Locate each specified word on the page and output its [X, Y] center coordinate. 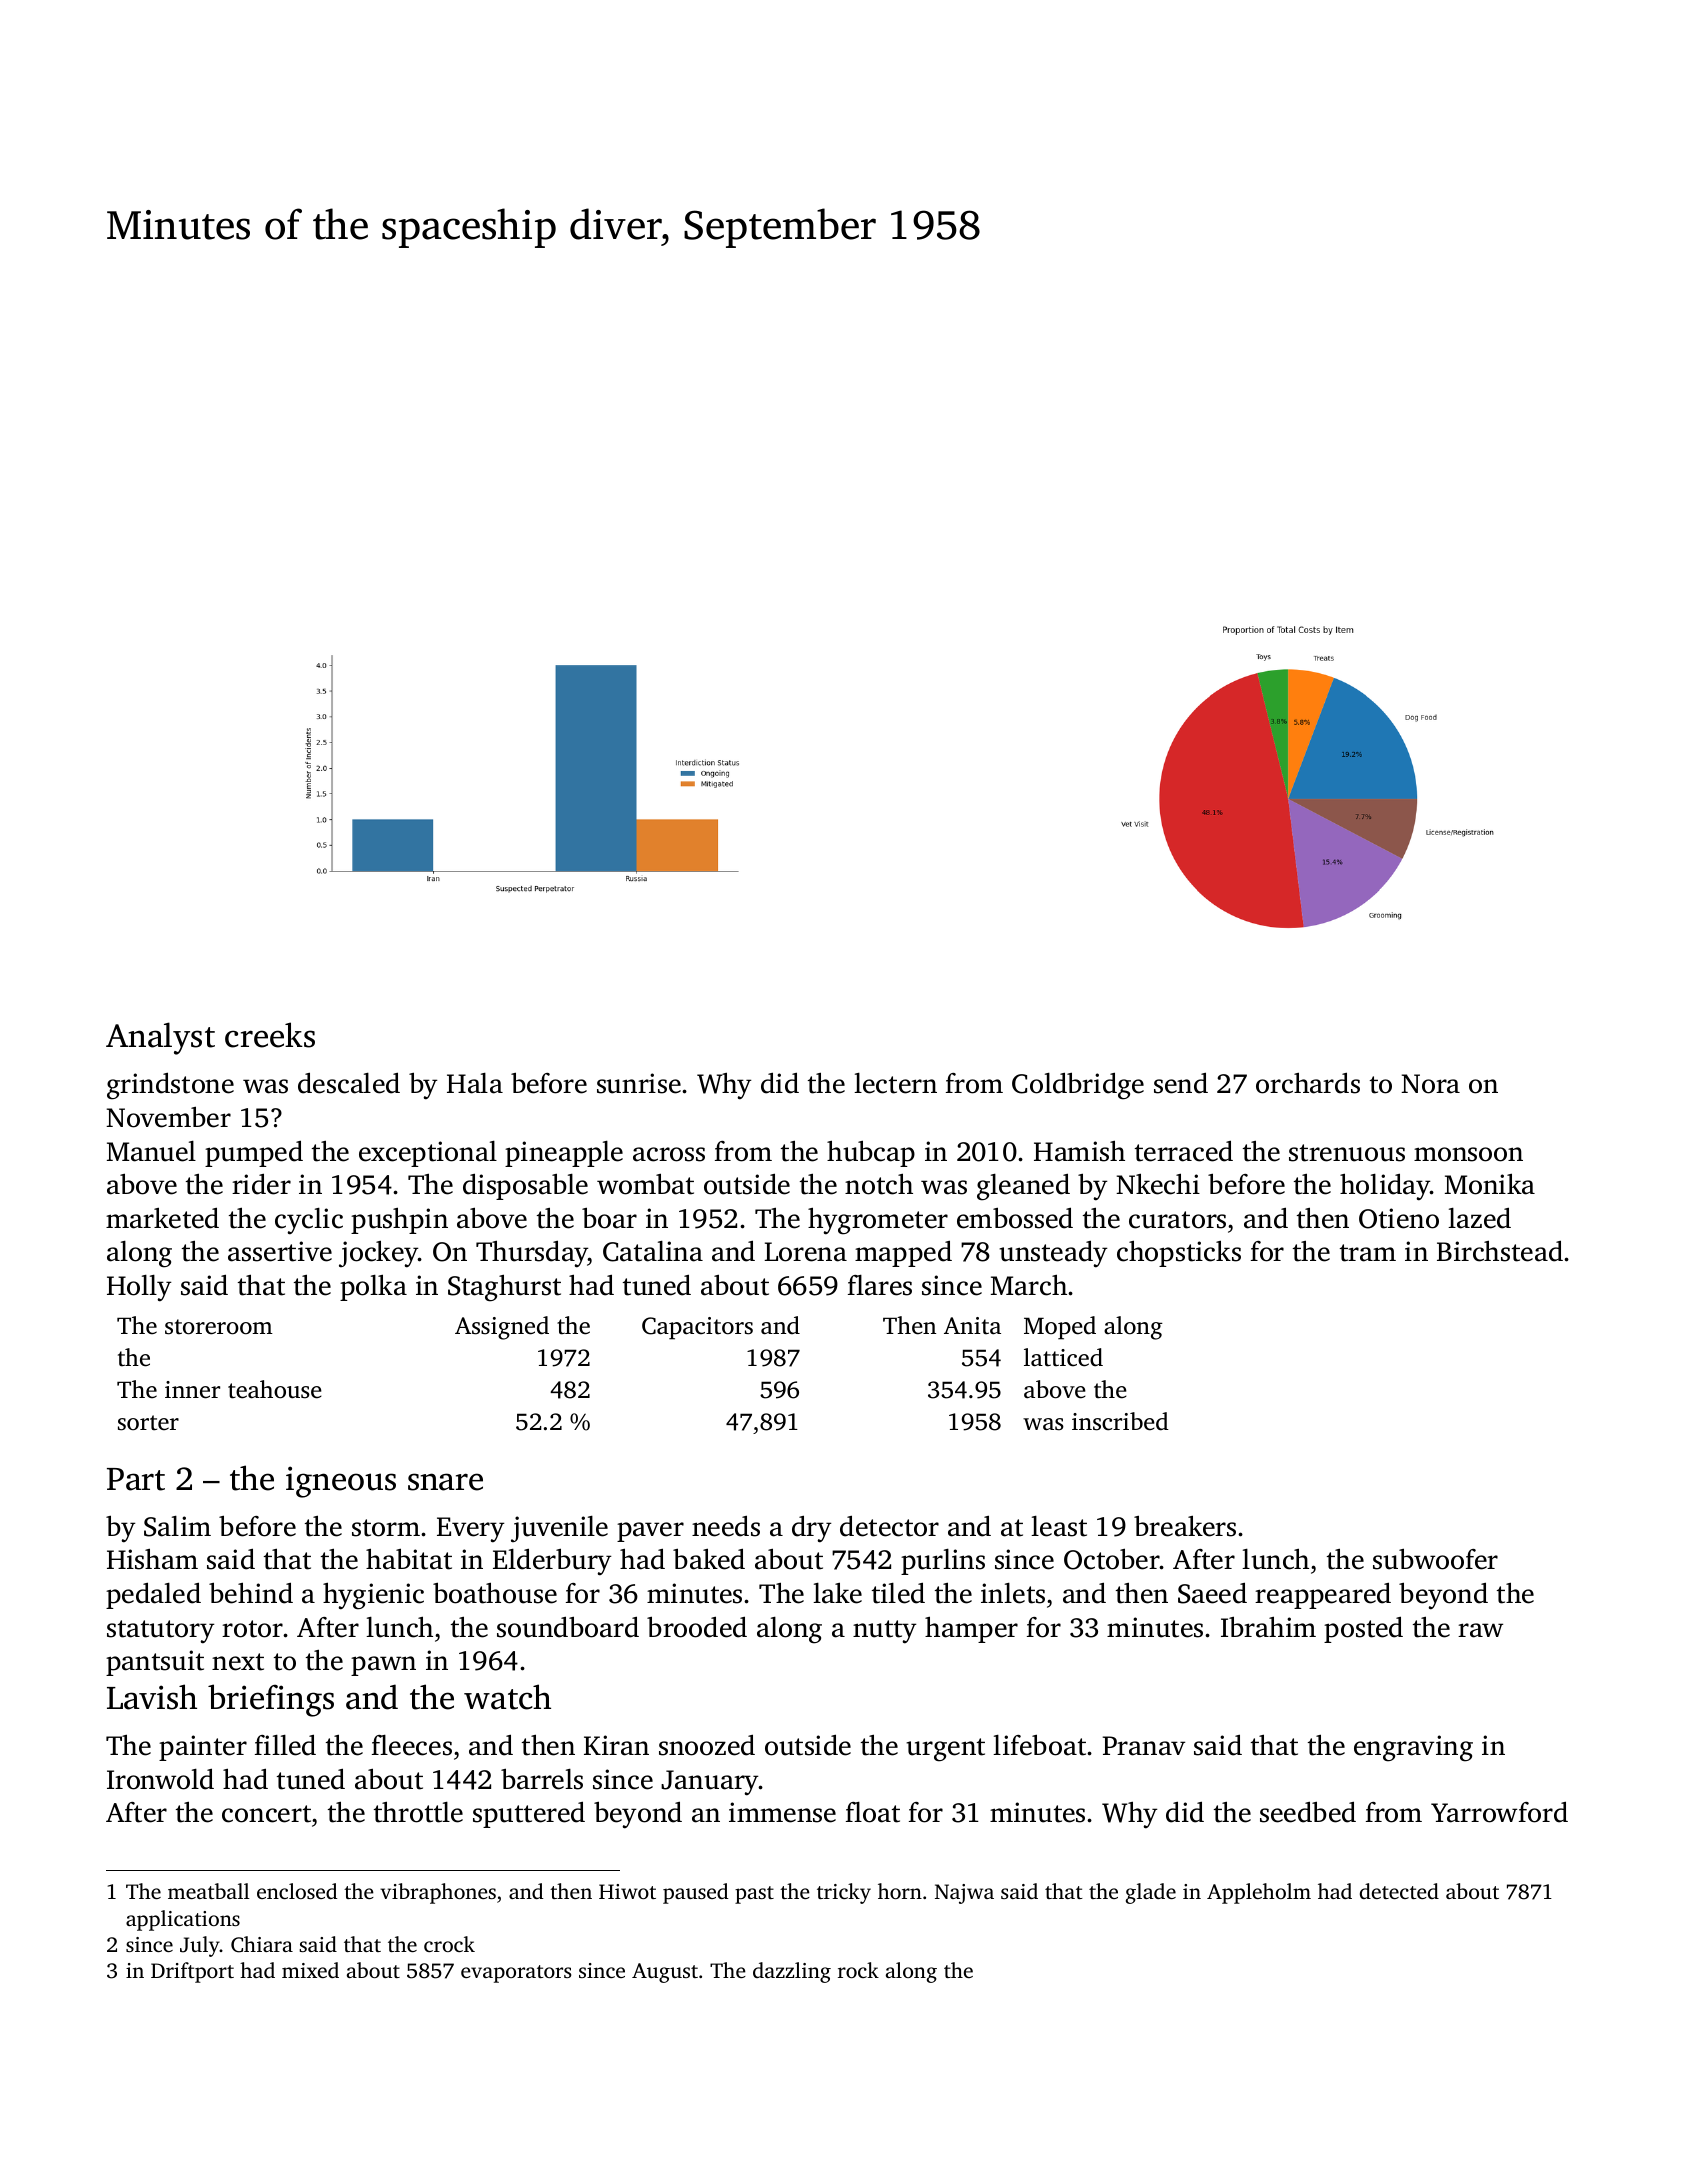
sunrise [639, 1083]
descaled [349, 1083]
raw [1480, 1630]
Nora [1430, 1084]
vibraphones [438, 1893]
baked [709, 1559]
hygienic [373, 1596]
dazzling [792, 1972]
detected [1399, 1891]
